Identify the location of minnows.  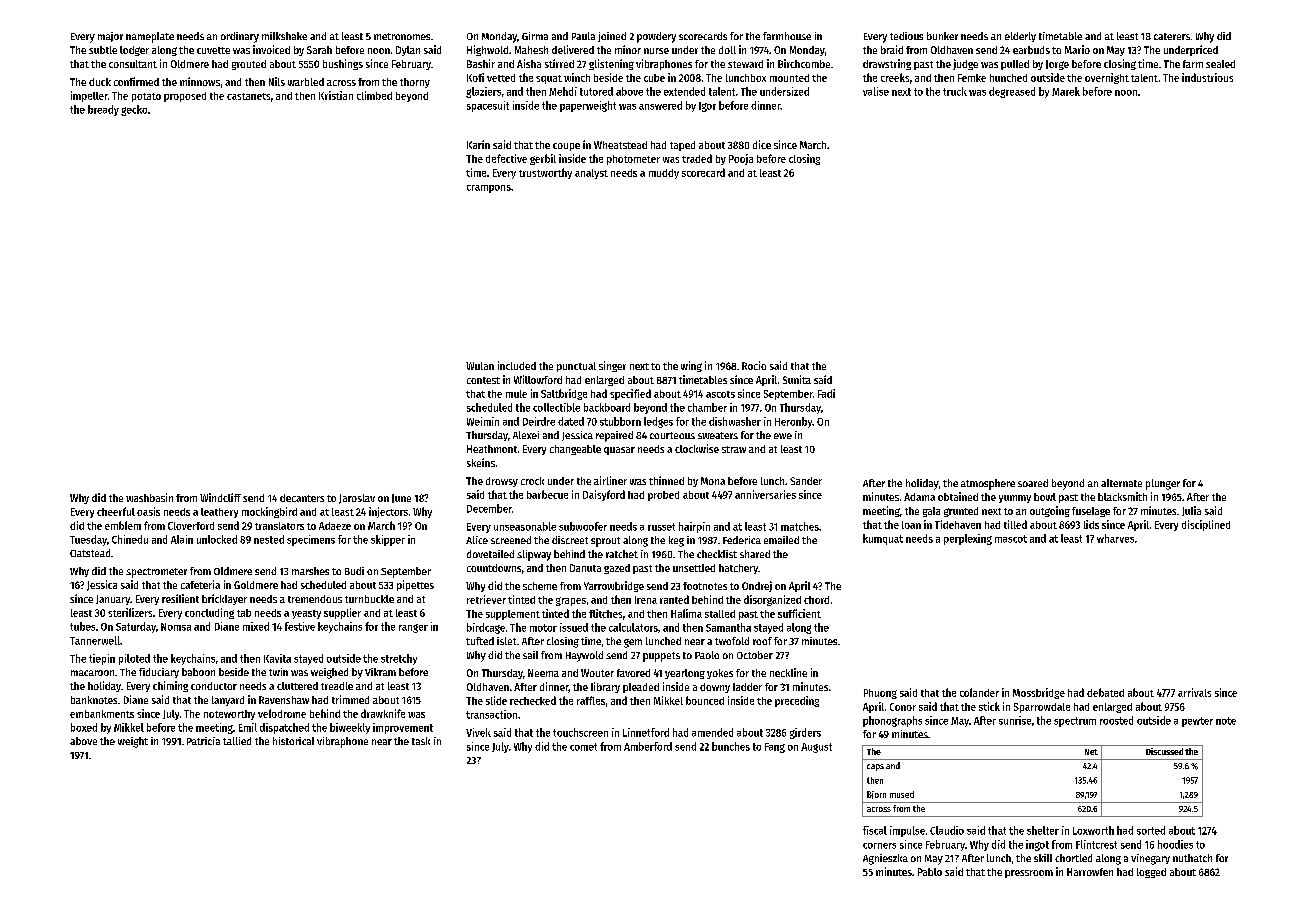
(200, 81).
